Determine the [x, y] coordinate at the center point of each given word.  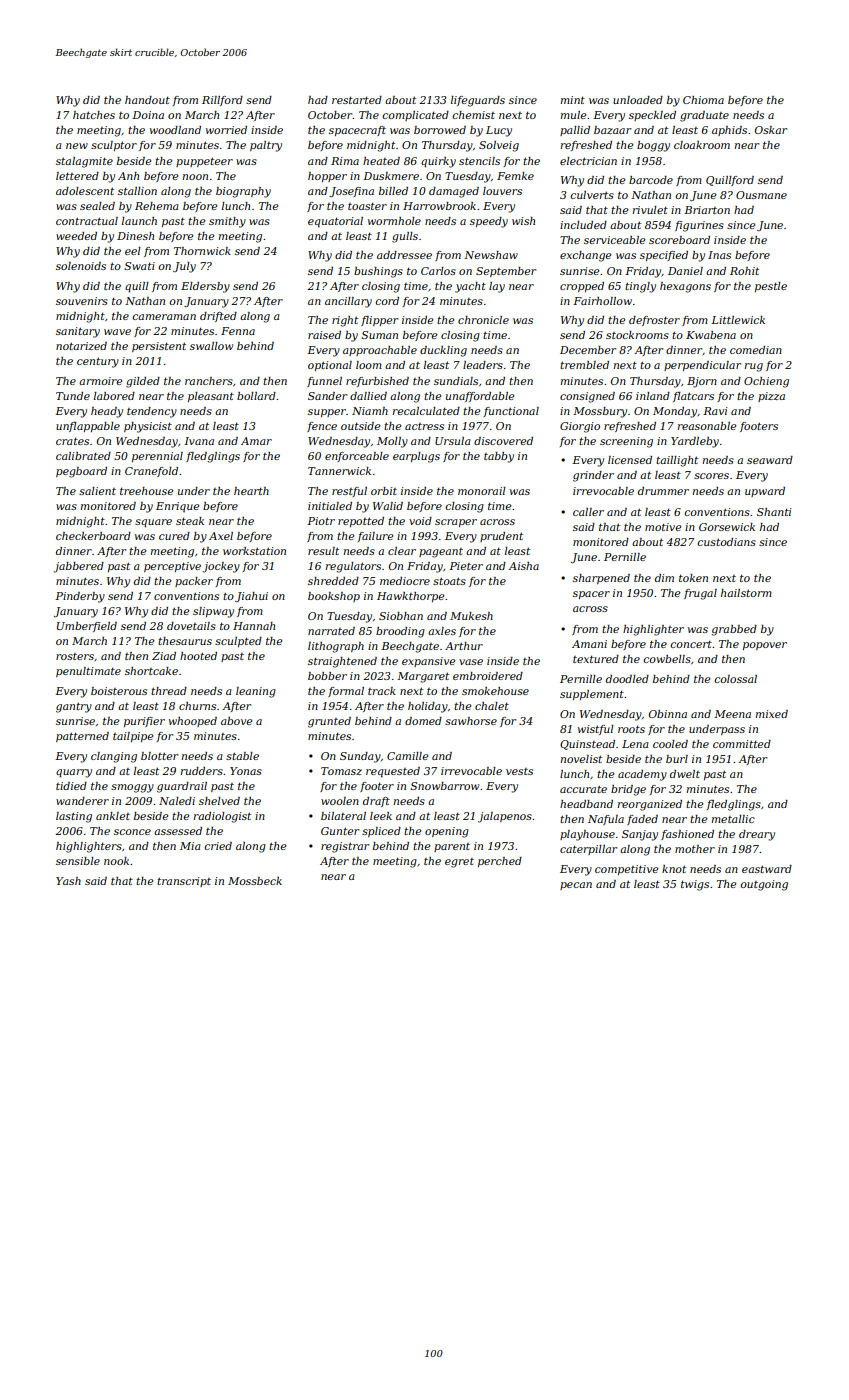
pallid [575, 131]
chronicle [483, 320]
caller [588, 512]
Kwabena [711, 335]
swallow [211, 346]
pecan [576, 886]
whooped [193, 722]
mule [573, 115]
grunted [329, 722]
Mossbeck [255, 881]
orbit [384, 491]
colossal [735, 679]
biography [243, 192]
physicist [148, 427]
